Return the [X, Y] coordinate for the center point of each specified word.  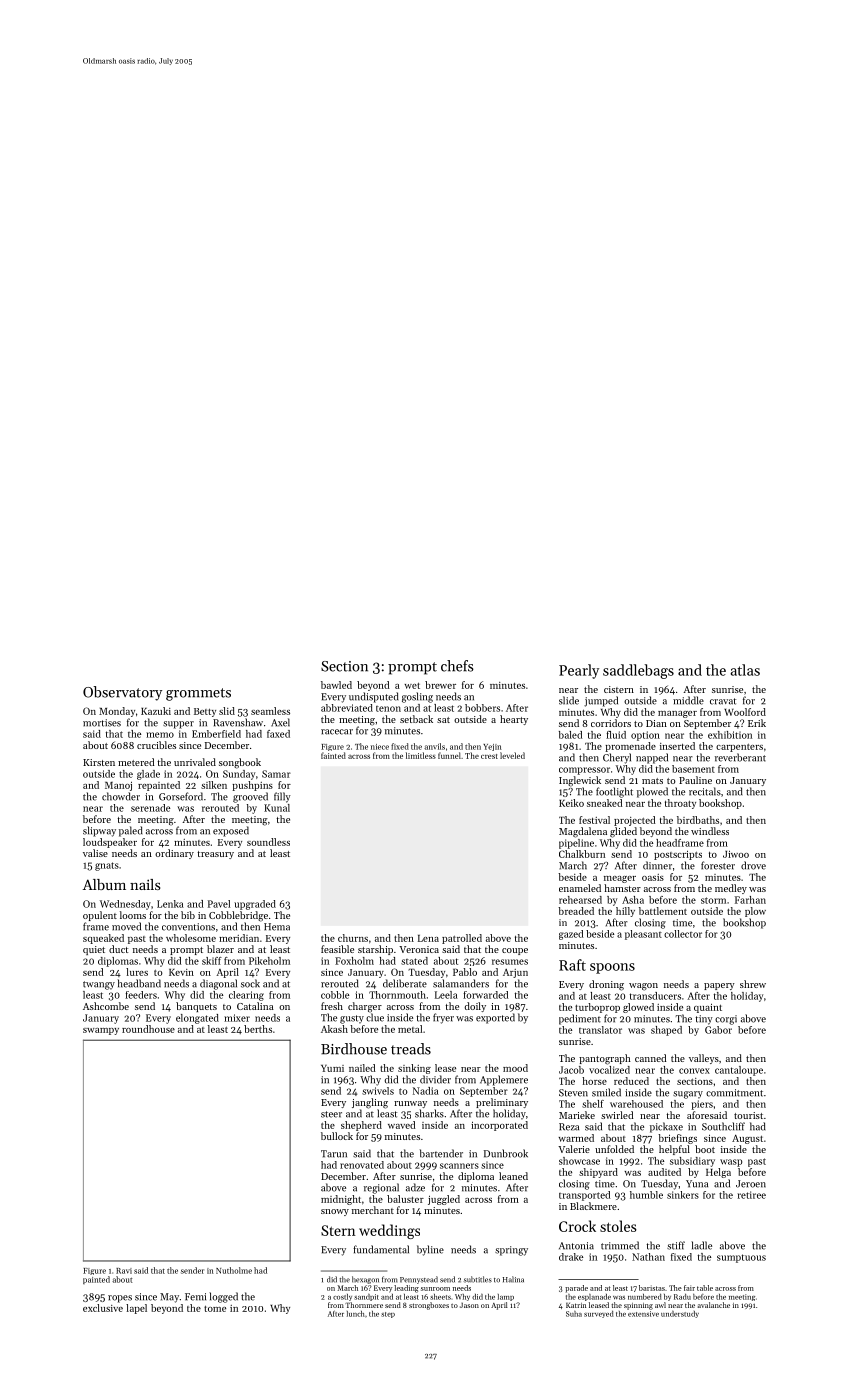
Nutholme [234, 1270]
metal [410, 1029]
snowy [335, 1212]
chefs [457, 666]
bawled [336, 685]
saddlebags [638, 671]
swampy [101, 1031]
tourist [748, 1115]
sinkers [683, 1195]
